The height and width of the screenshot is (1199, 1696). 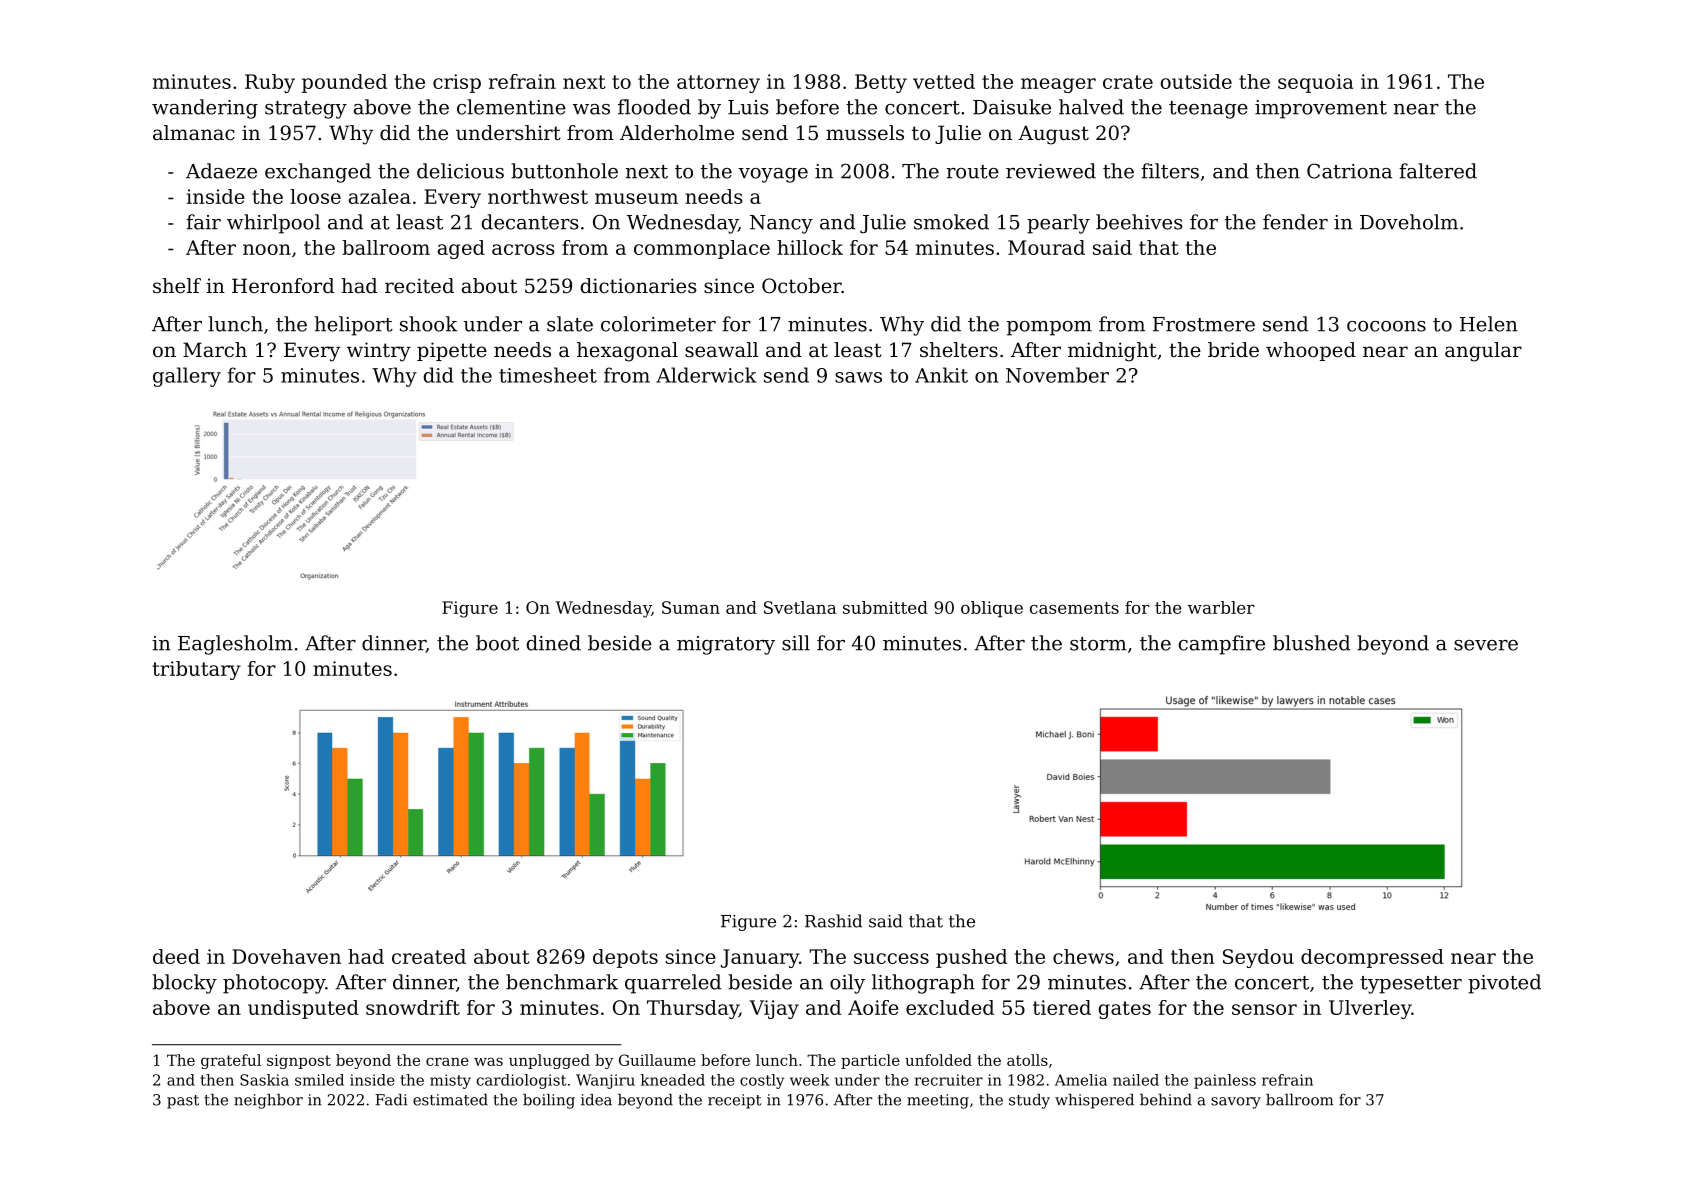 What do you see at coordinates (1046, 247) in the screenshot?
I see `Mourad` at bounding box center [1046, 247].
